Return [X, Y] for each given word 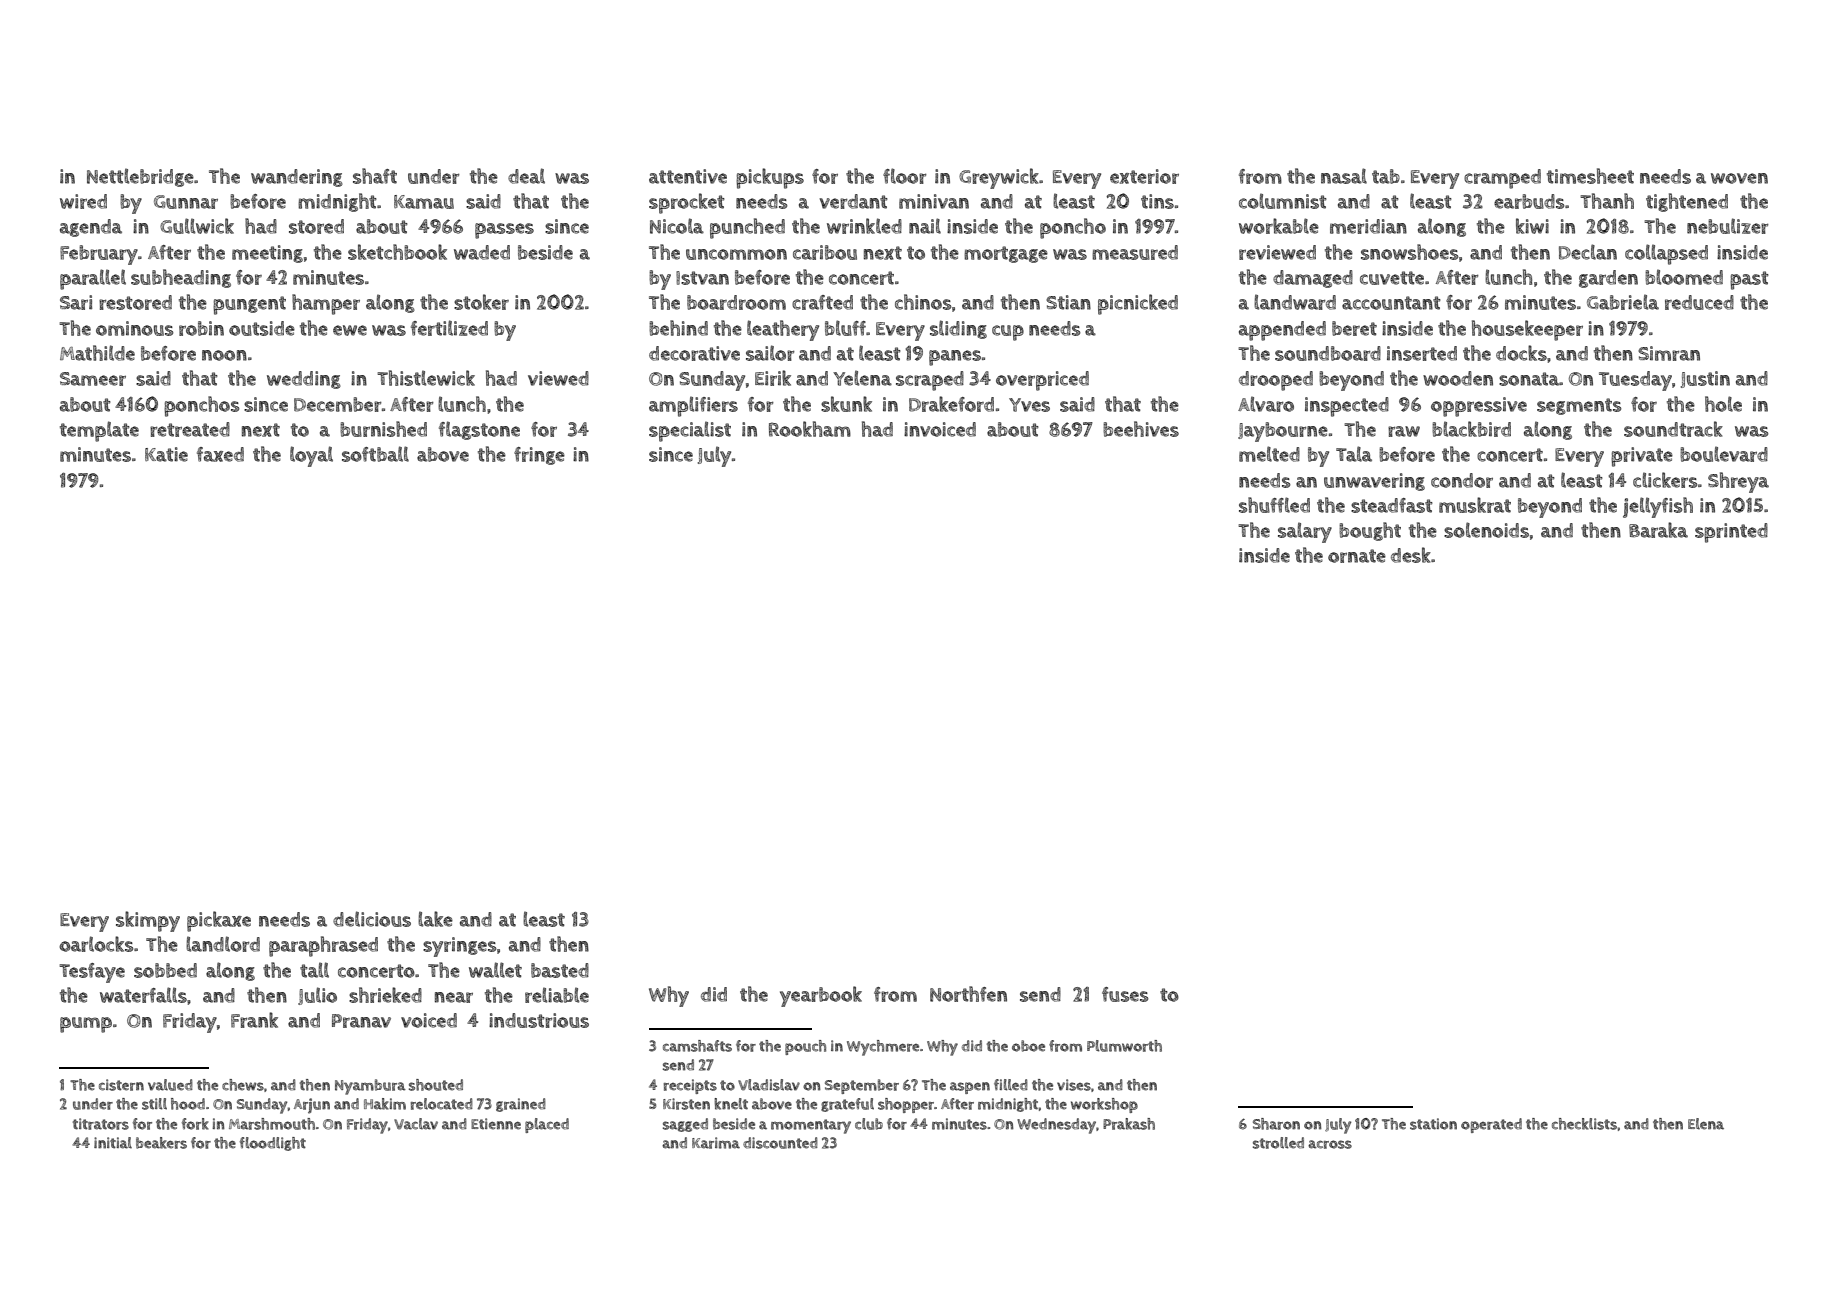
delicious [372, 919]
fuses [1125, 994]
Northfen [968, 994]
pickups [770, 178]
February [99, 255]
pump [86, 1025]
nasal [1344, 176]
